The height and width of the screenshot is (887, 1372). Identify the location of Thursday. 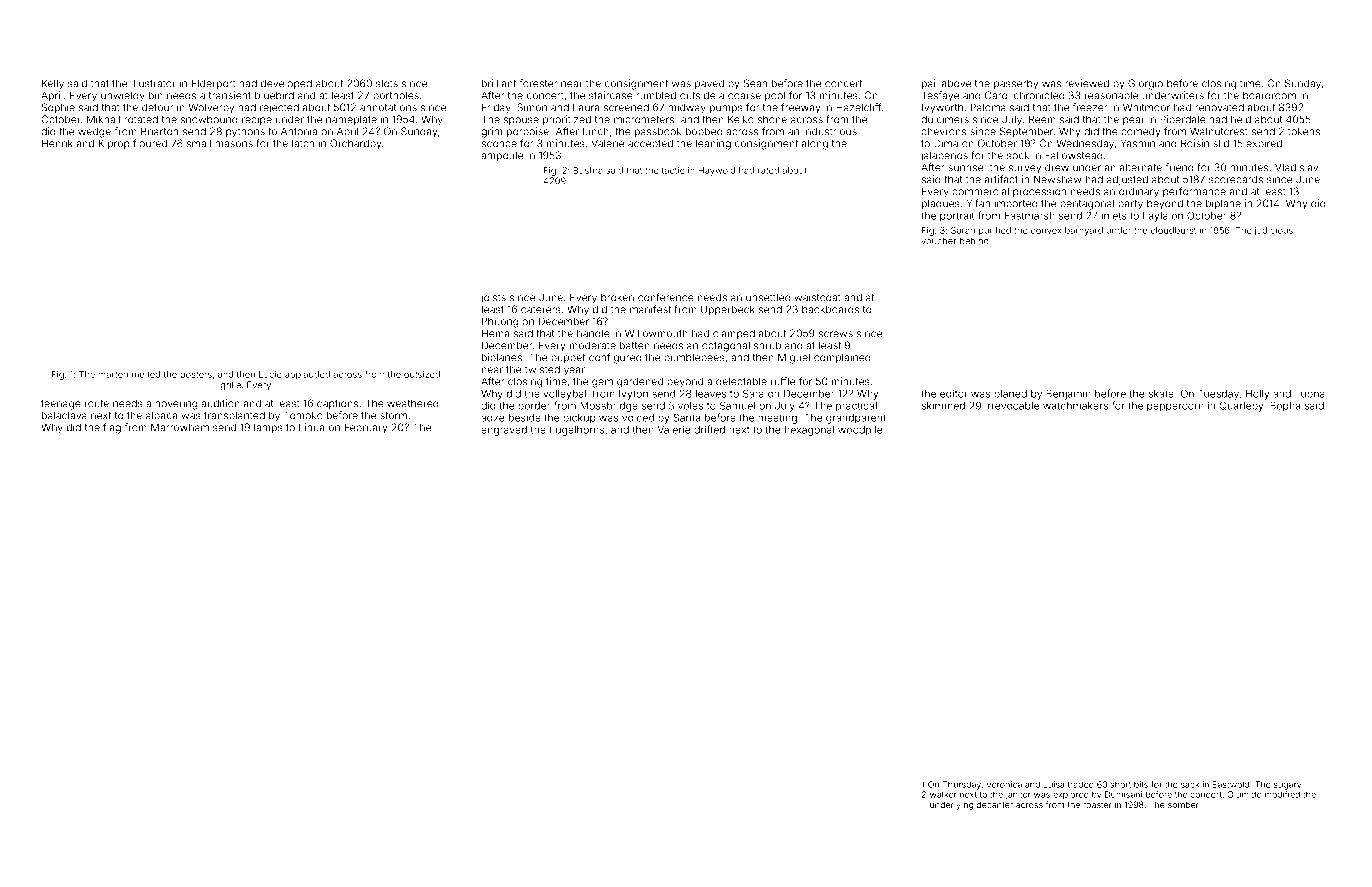
(962, 785).
